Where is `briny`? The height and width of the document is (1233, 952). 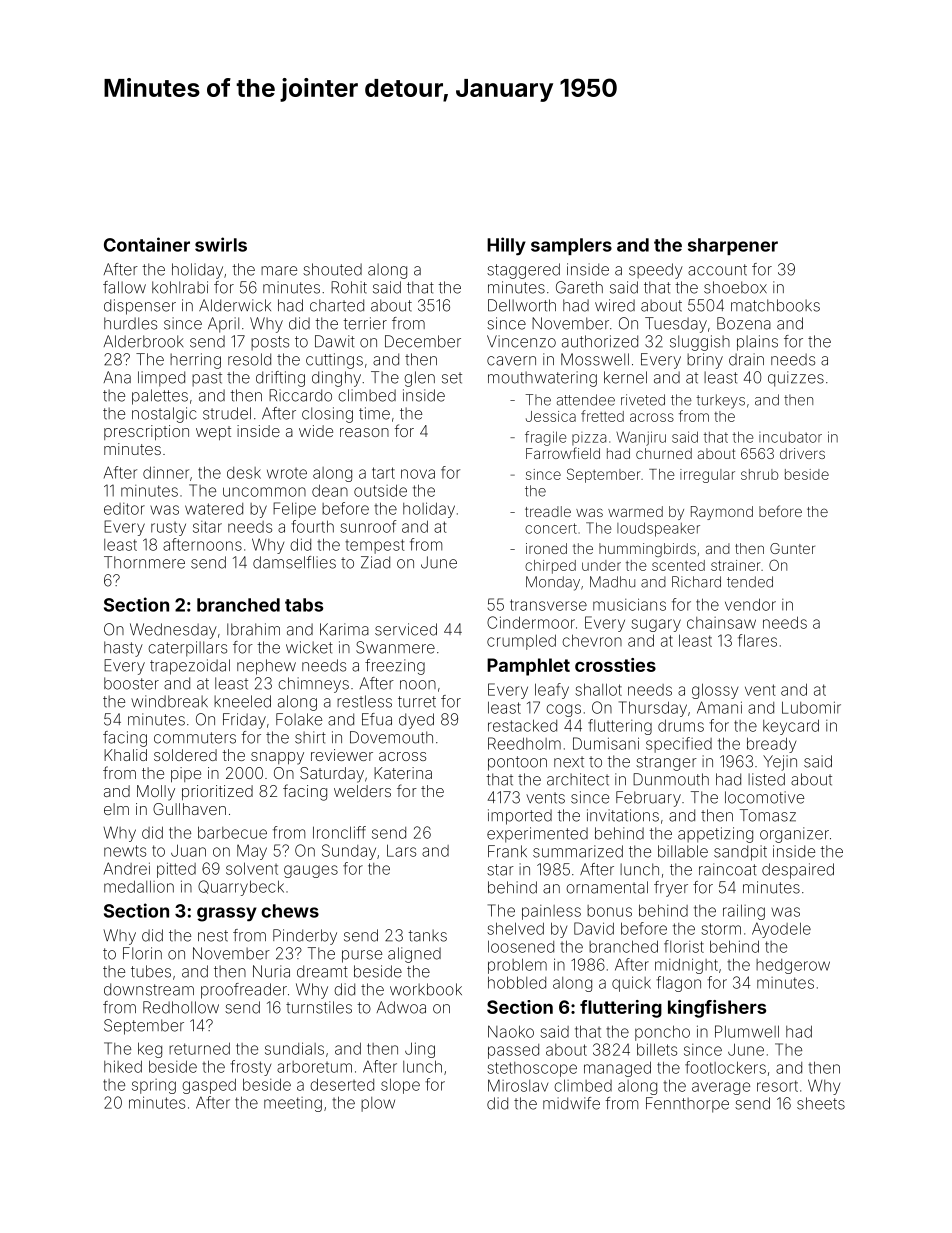
briny is located at coordinates (705, 361).
